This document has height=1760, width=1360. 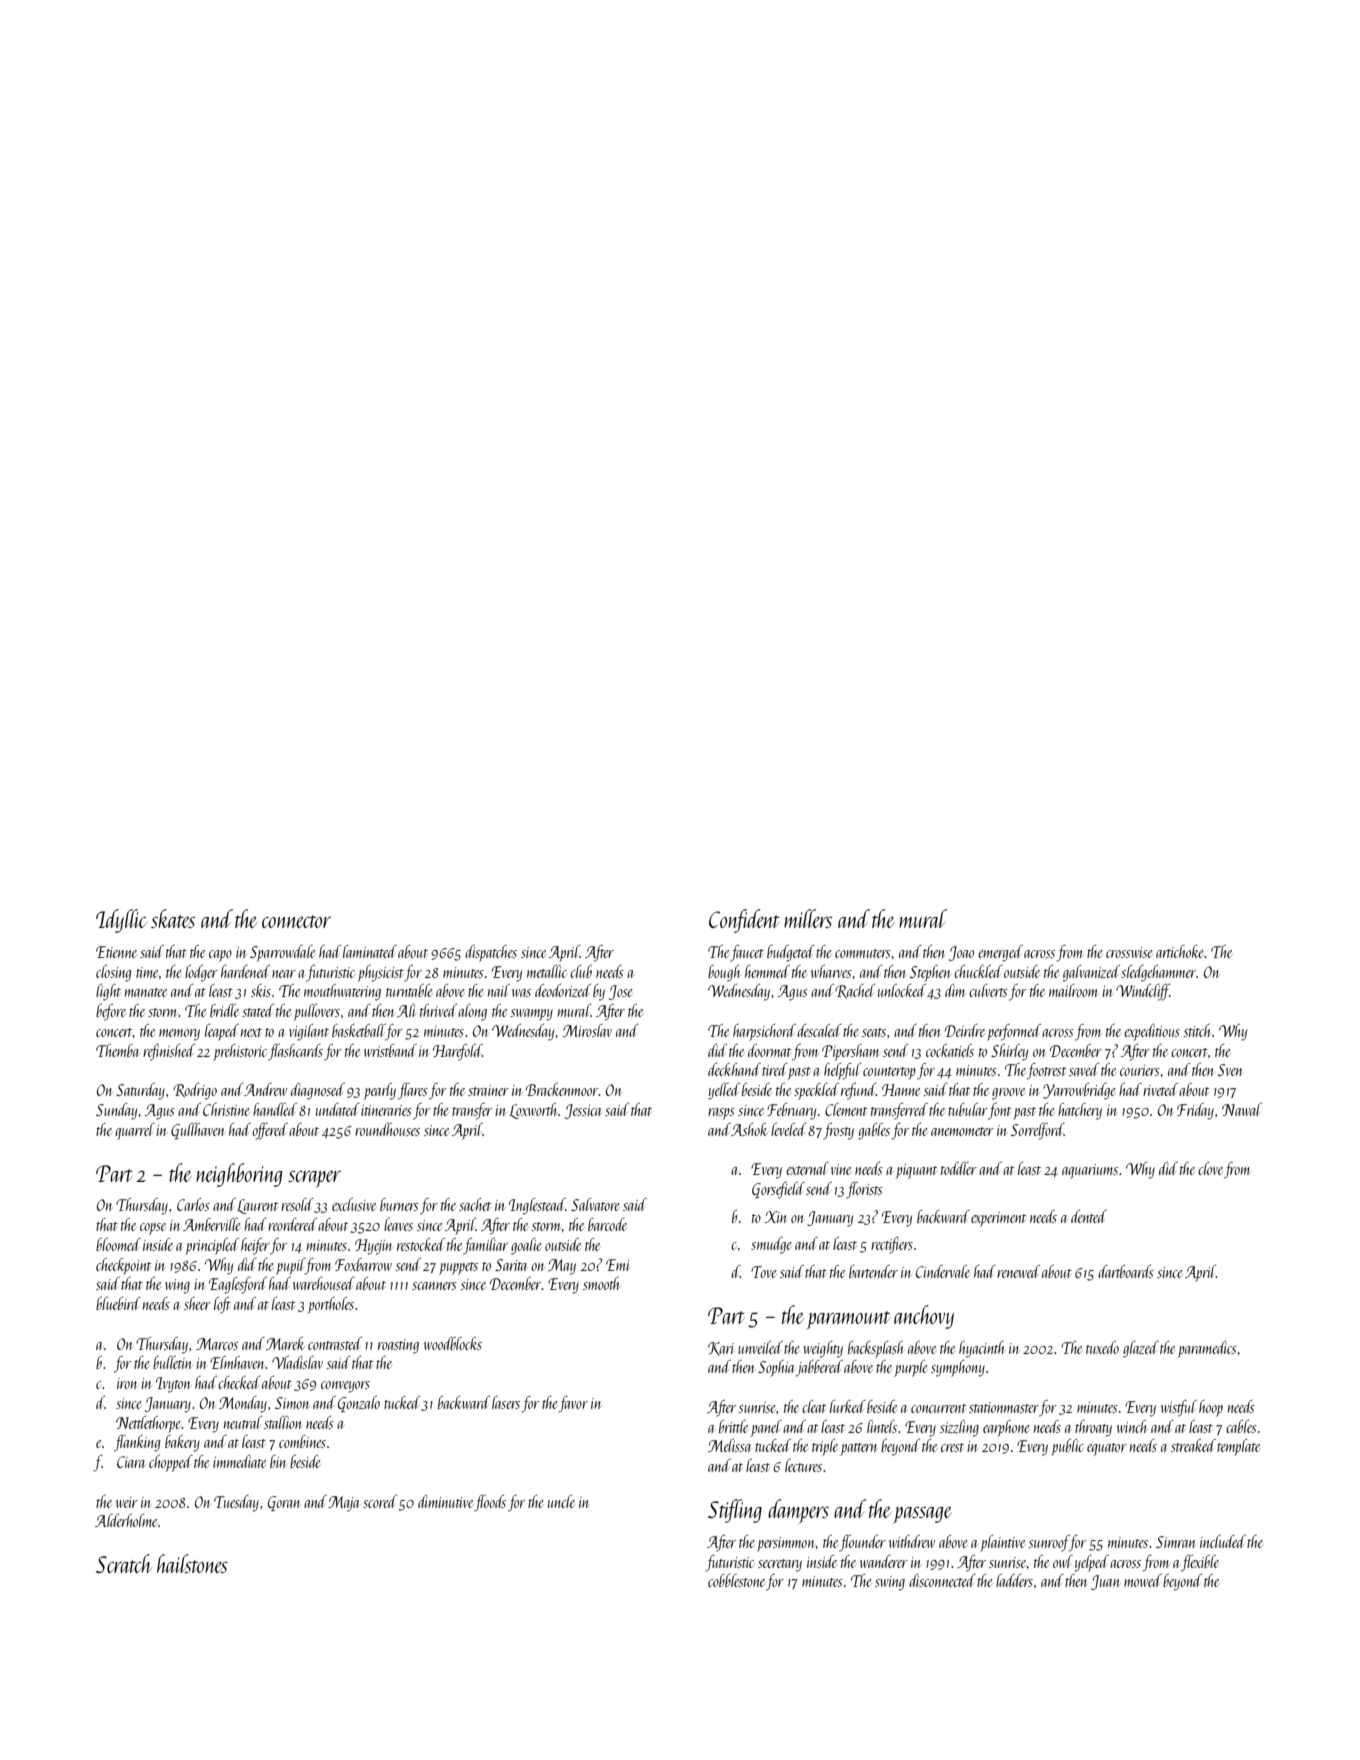 I want to click on dispatches, so click(x=491, y=953).
